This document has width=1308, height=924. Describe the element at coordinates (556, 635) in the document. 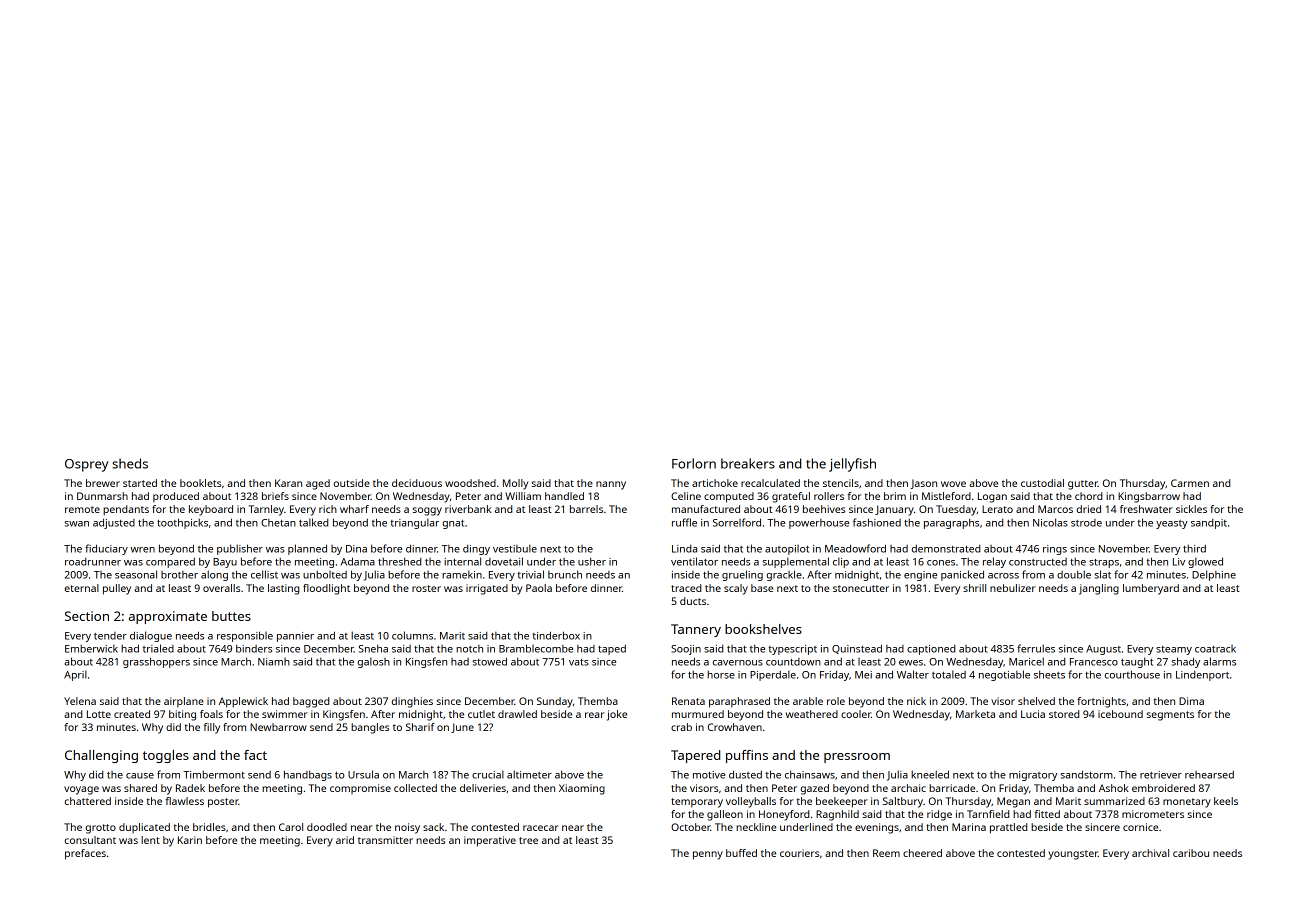

I see `tinderbox` at that location.
